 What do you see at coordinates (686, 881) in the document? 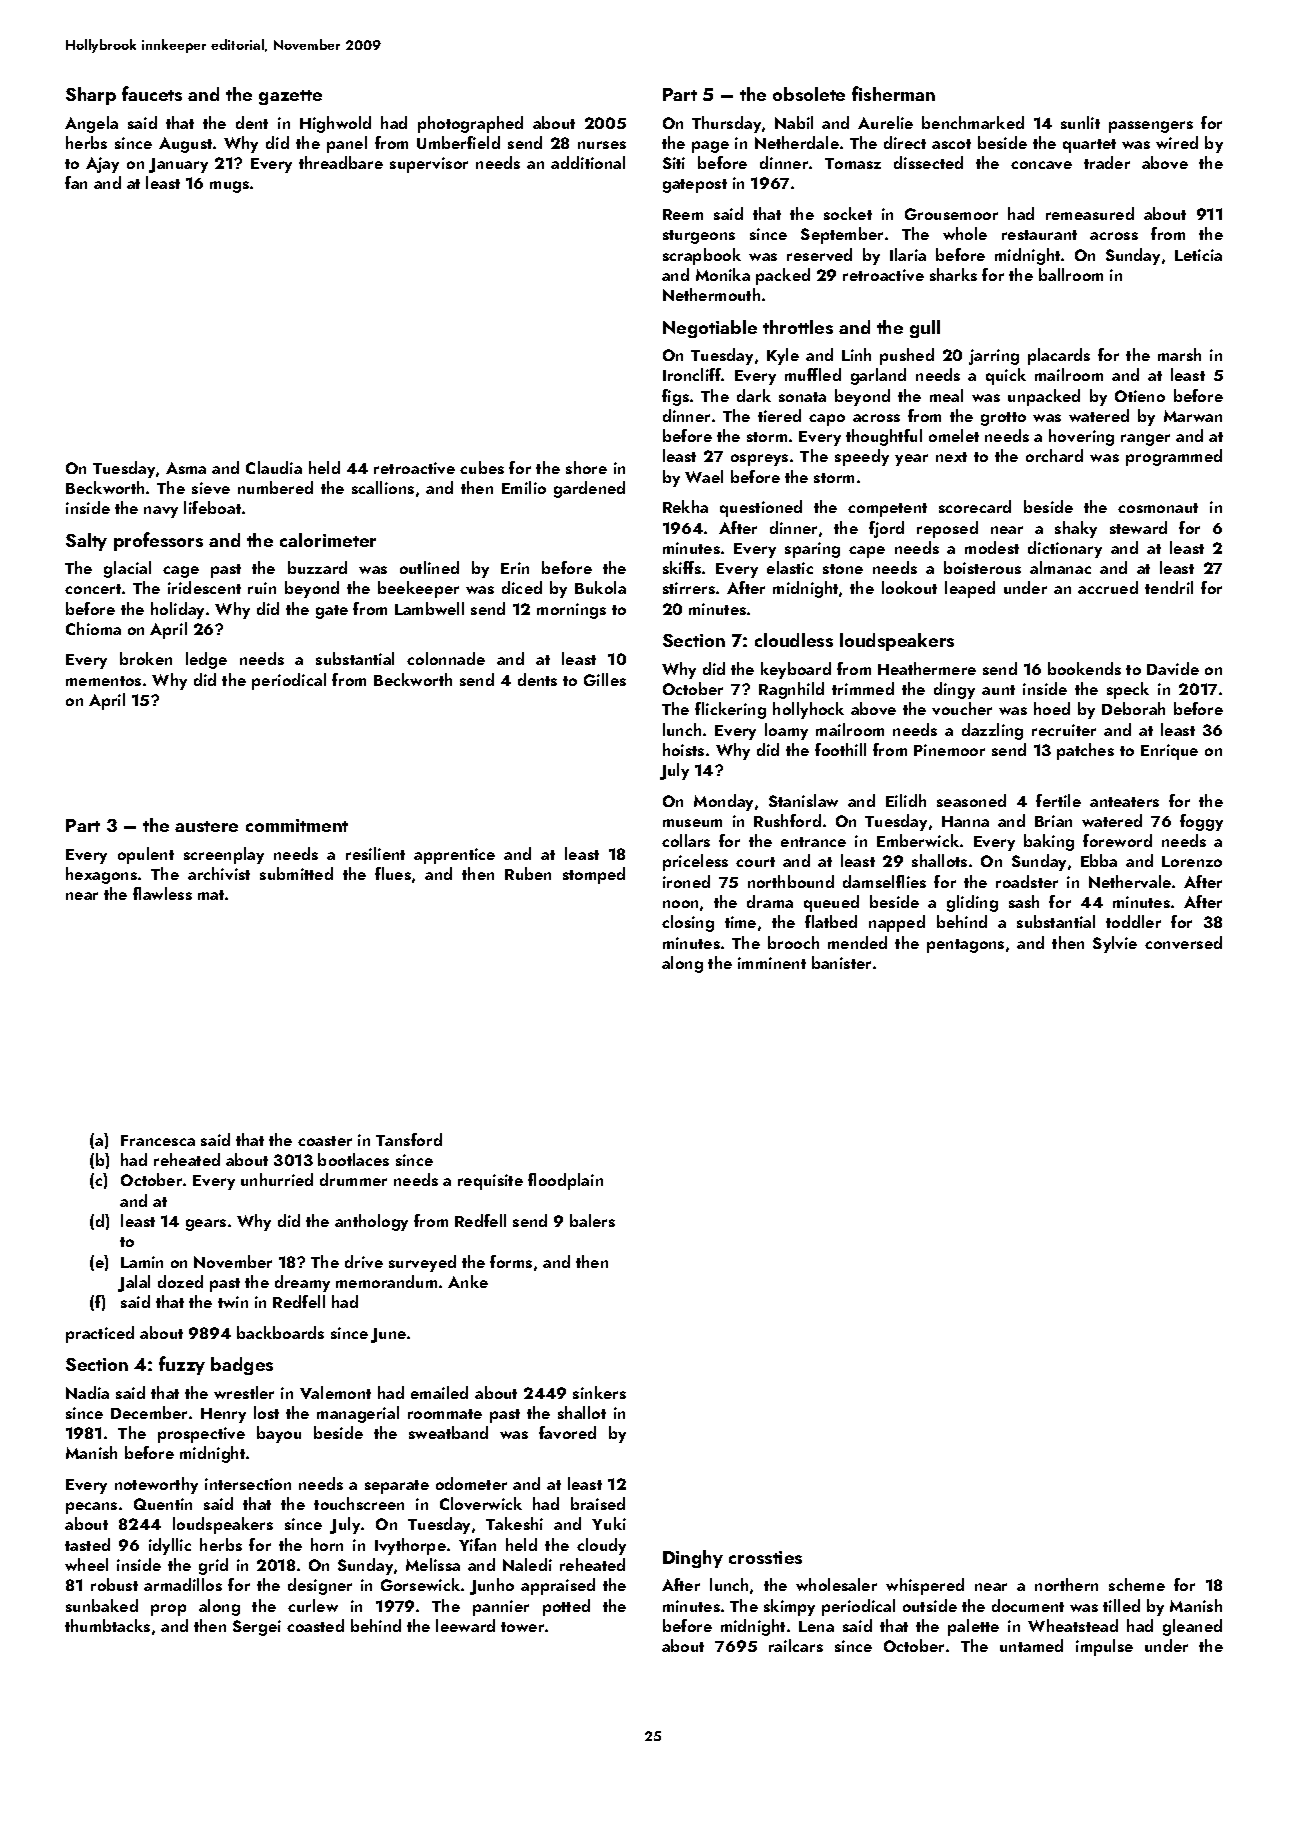
I see `ironed` at bounding box center [686, 881].
